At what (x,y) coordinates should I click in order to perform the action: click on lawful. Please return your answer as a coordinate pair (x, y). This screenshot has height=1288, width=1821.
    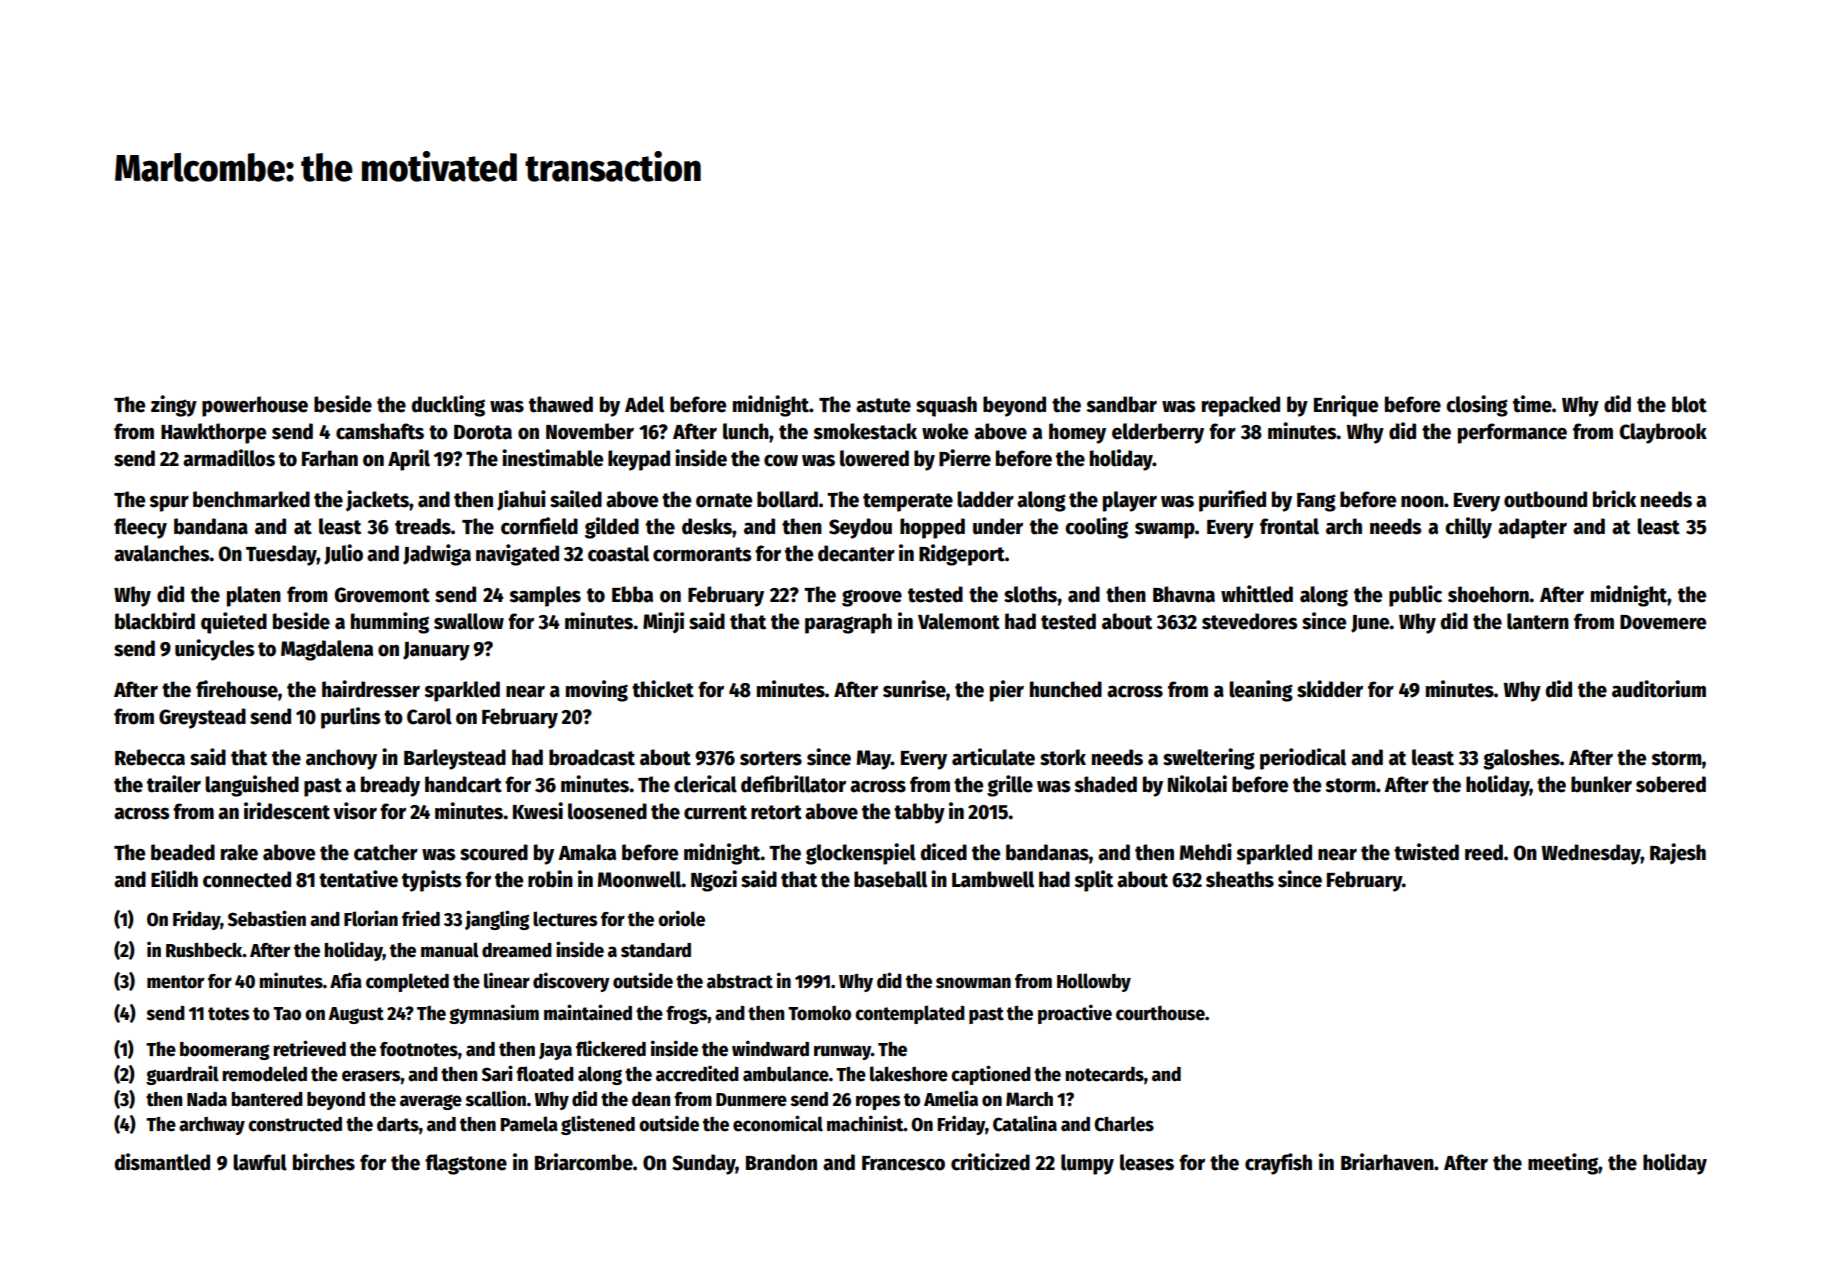
    Looking at the image, I should click on (260, 1162).
